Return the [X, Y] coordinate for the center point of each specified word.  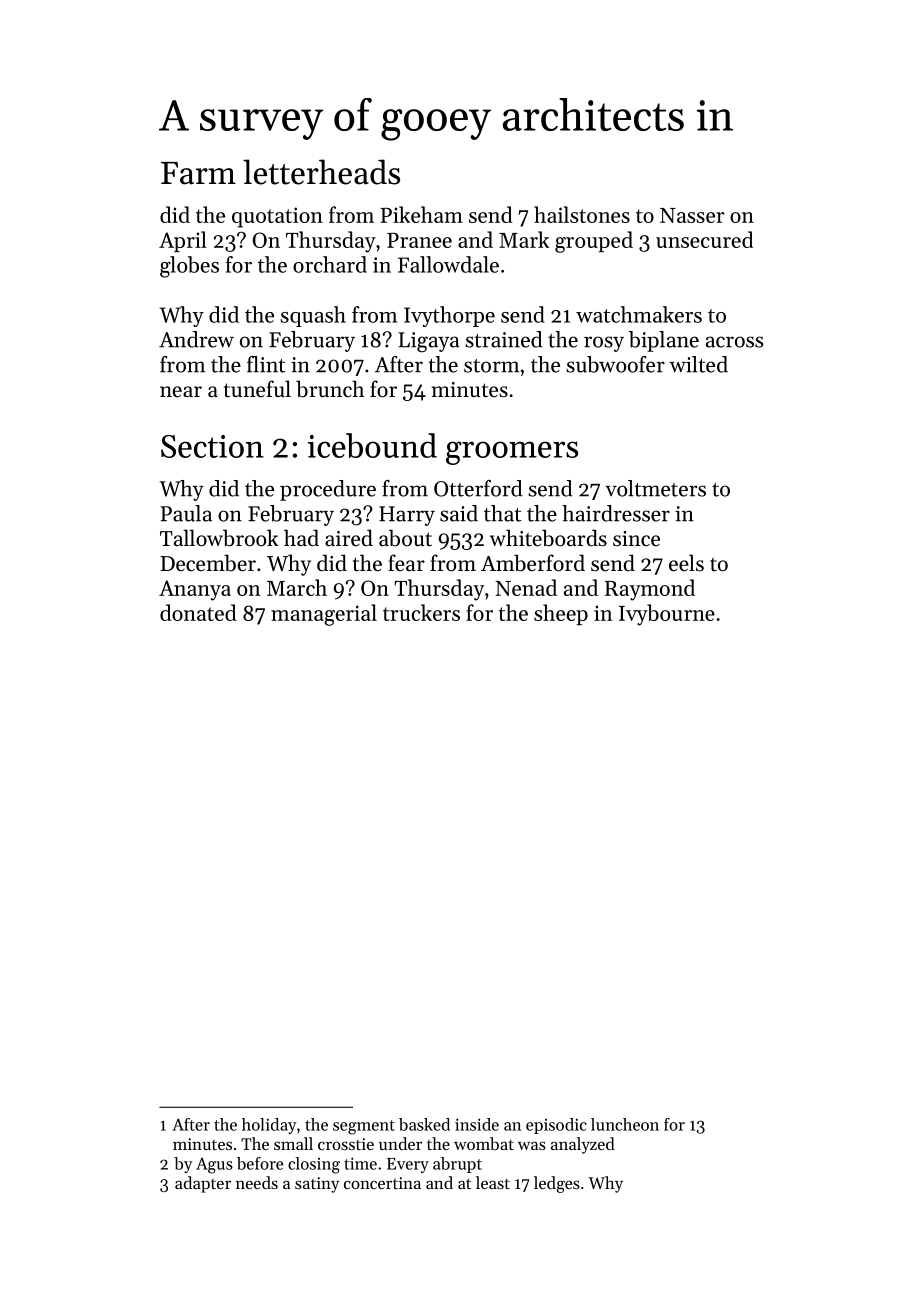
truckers [421, 612]
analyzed [583, 1145]
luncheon [625, 1124]
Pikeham [421, 214]
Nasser [692, 215]
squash [313, 316]
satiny [317, 1185]
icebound [372, 445]
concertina [382, 1183]
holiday [269, 1126]
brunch [330, 389]
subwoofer [615, 364]
